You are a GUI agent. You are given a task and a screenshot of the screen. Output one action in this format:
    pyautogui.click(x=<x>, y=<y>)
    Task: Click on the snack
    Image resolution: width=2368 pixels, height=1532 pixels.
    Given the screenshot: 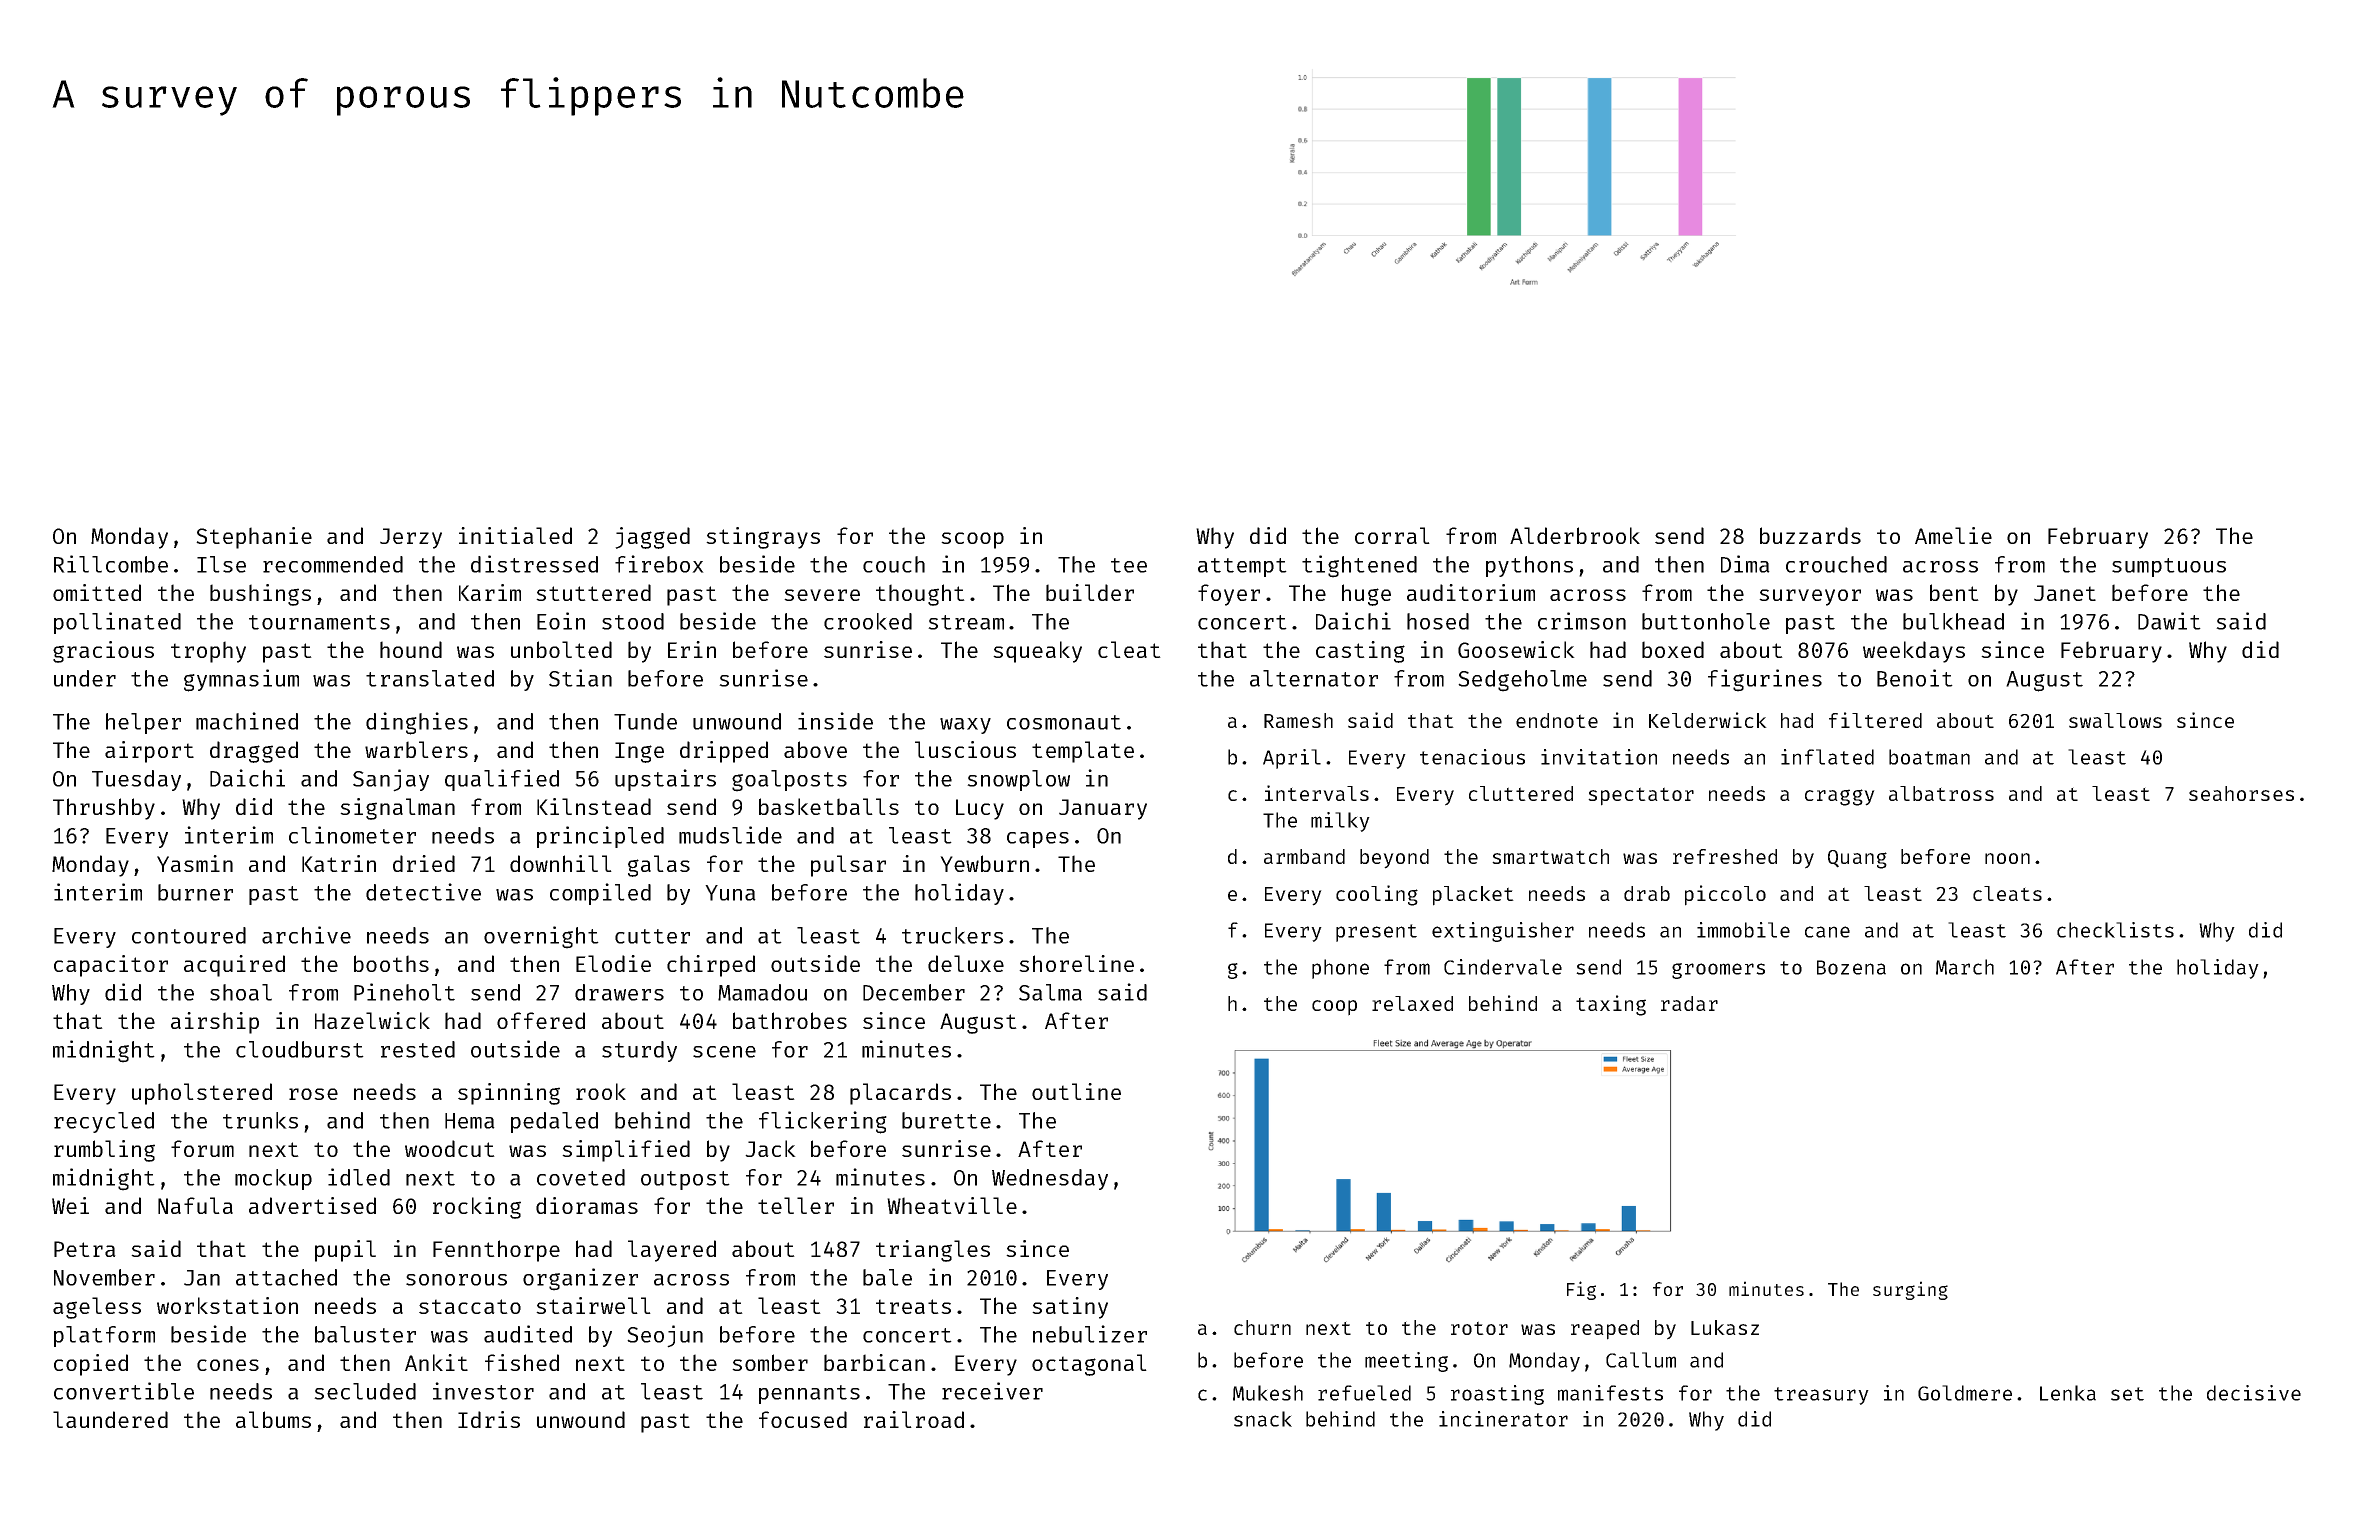 What is the action you would take?
    pyautogui.click(x=1263, y=1419)
